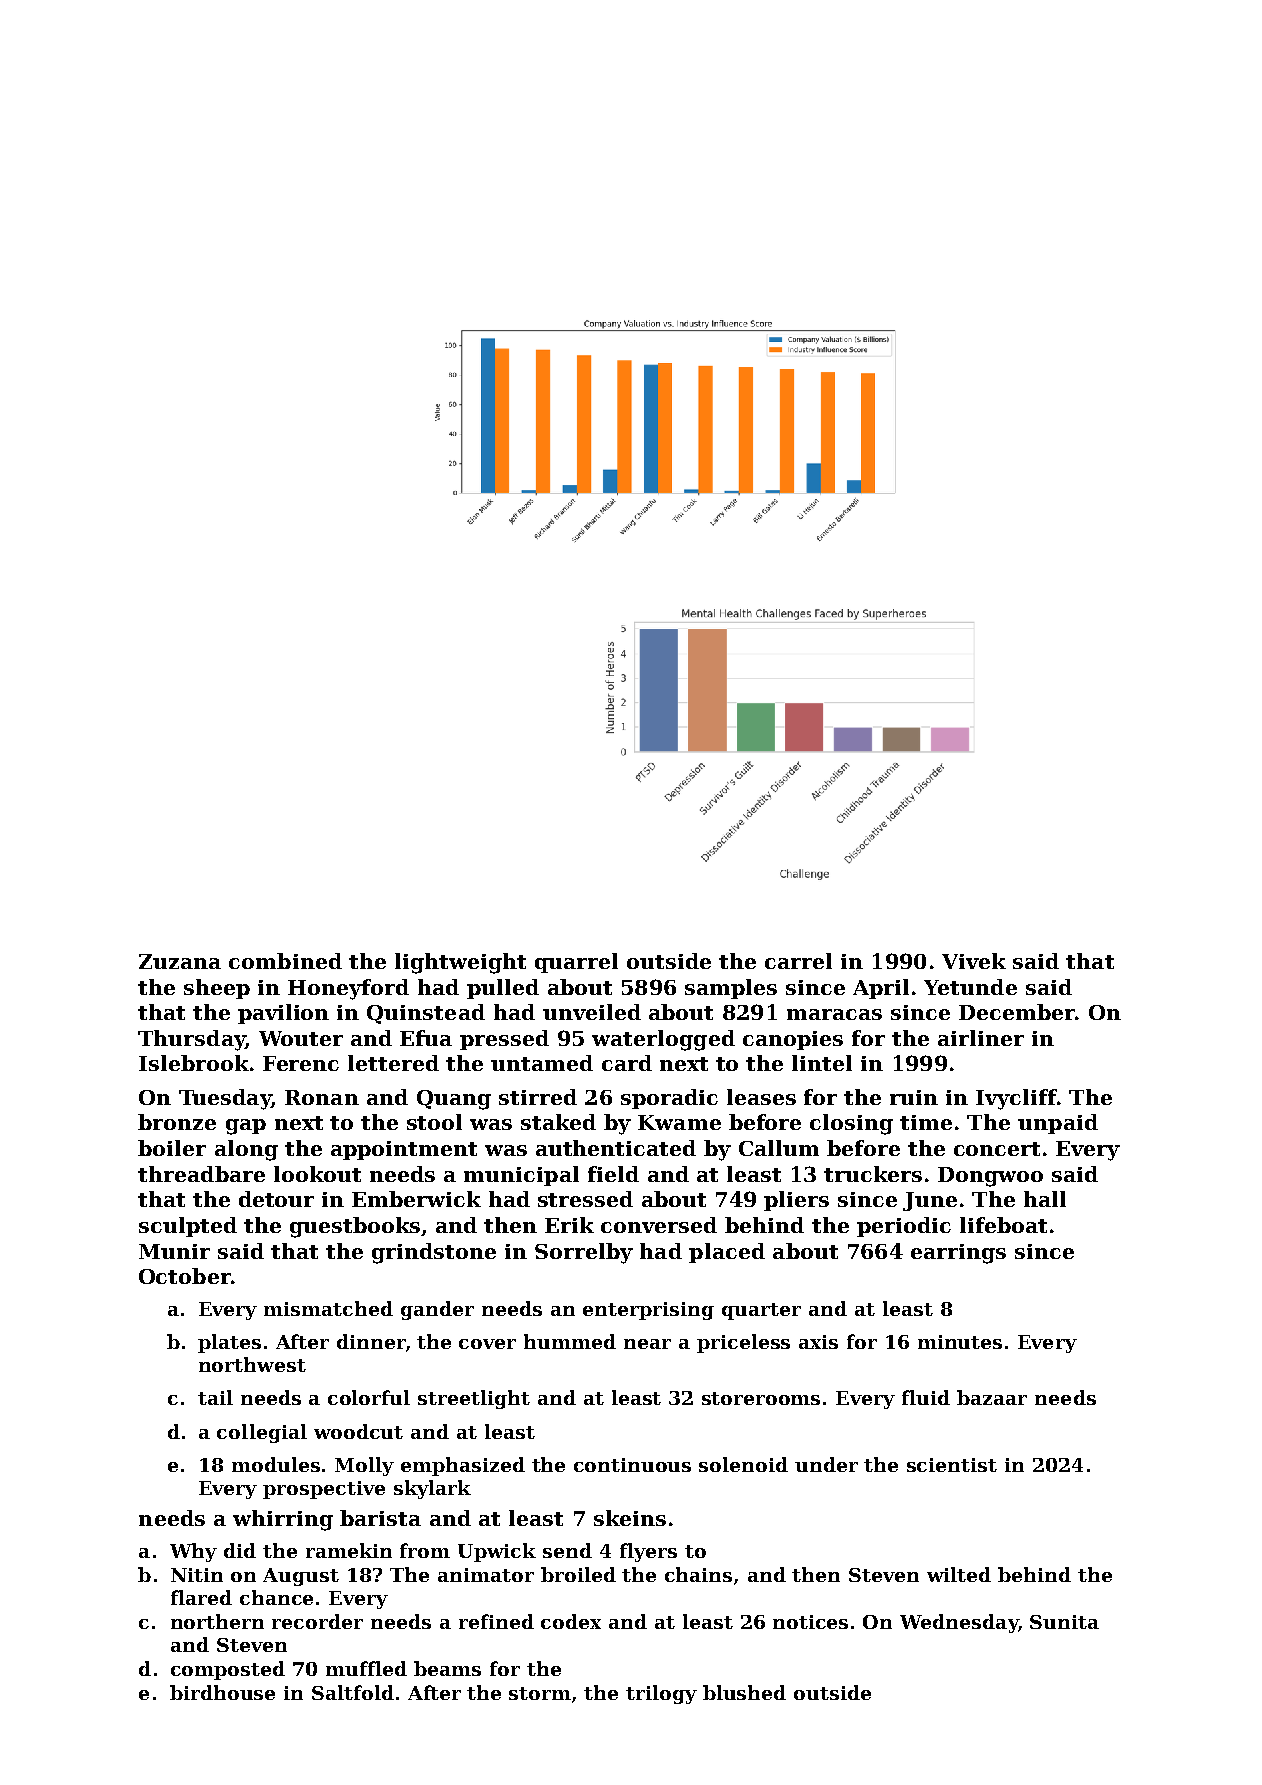 This screenshot has height=1785, width=1262. I want to click on sheep, so click(217, 989).
